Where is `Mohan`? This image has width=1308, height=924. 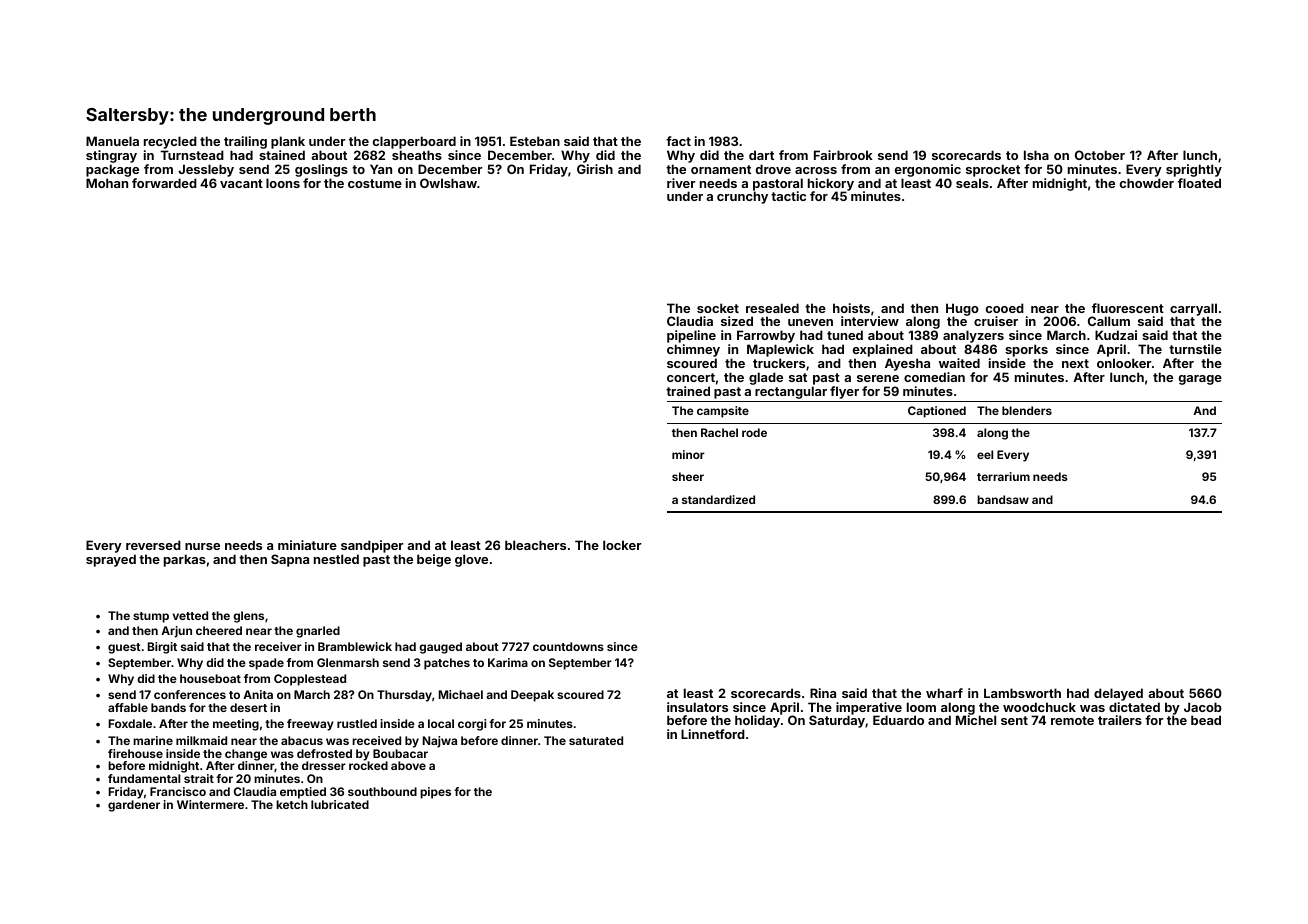 Mohan is located at coordinates (107, 183).
